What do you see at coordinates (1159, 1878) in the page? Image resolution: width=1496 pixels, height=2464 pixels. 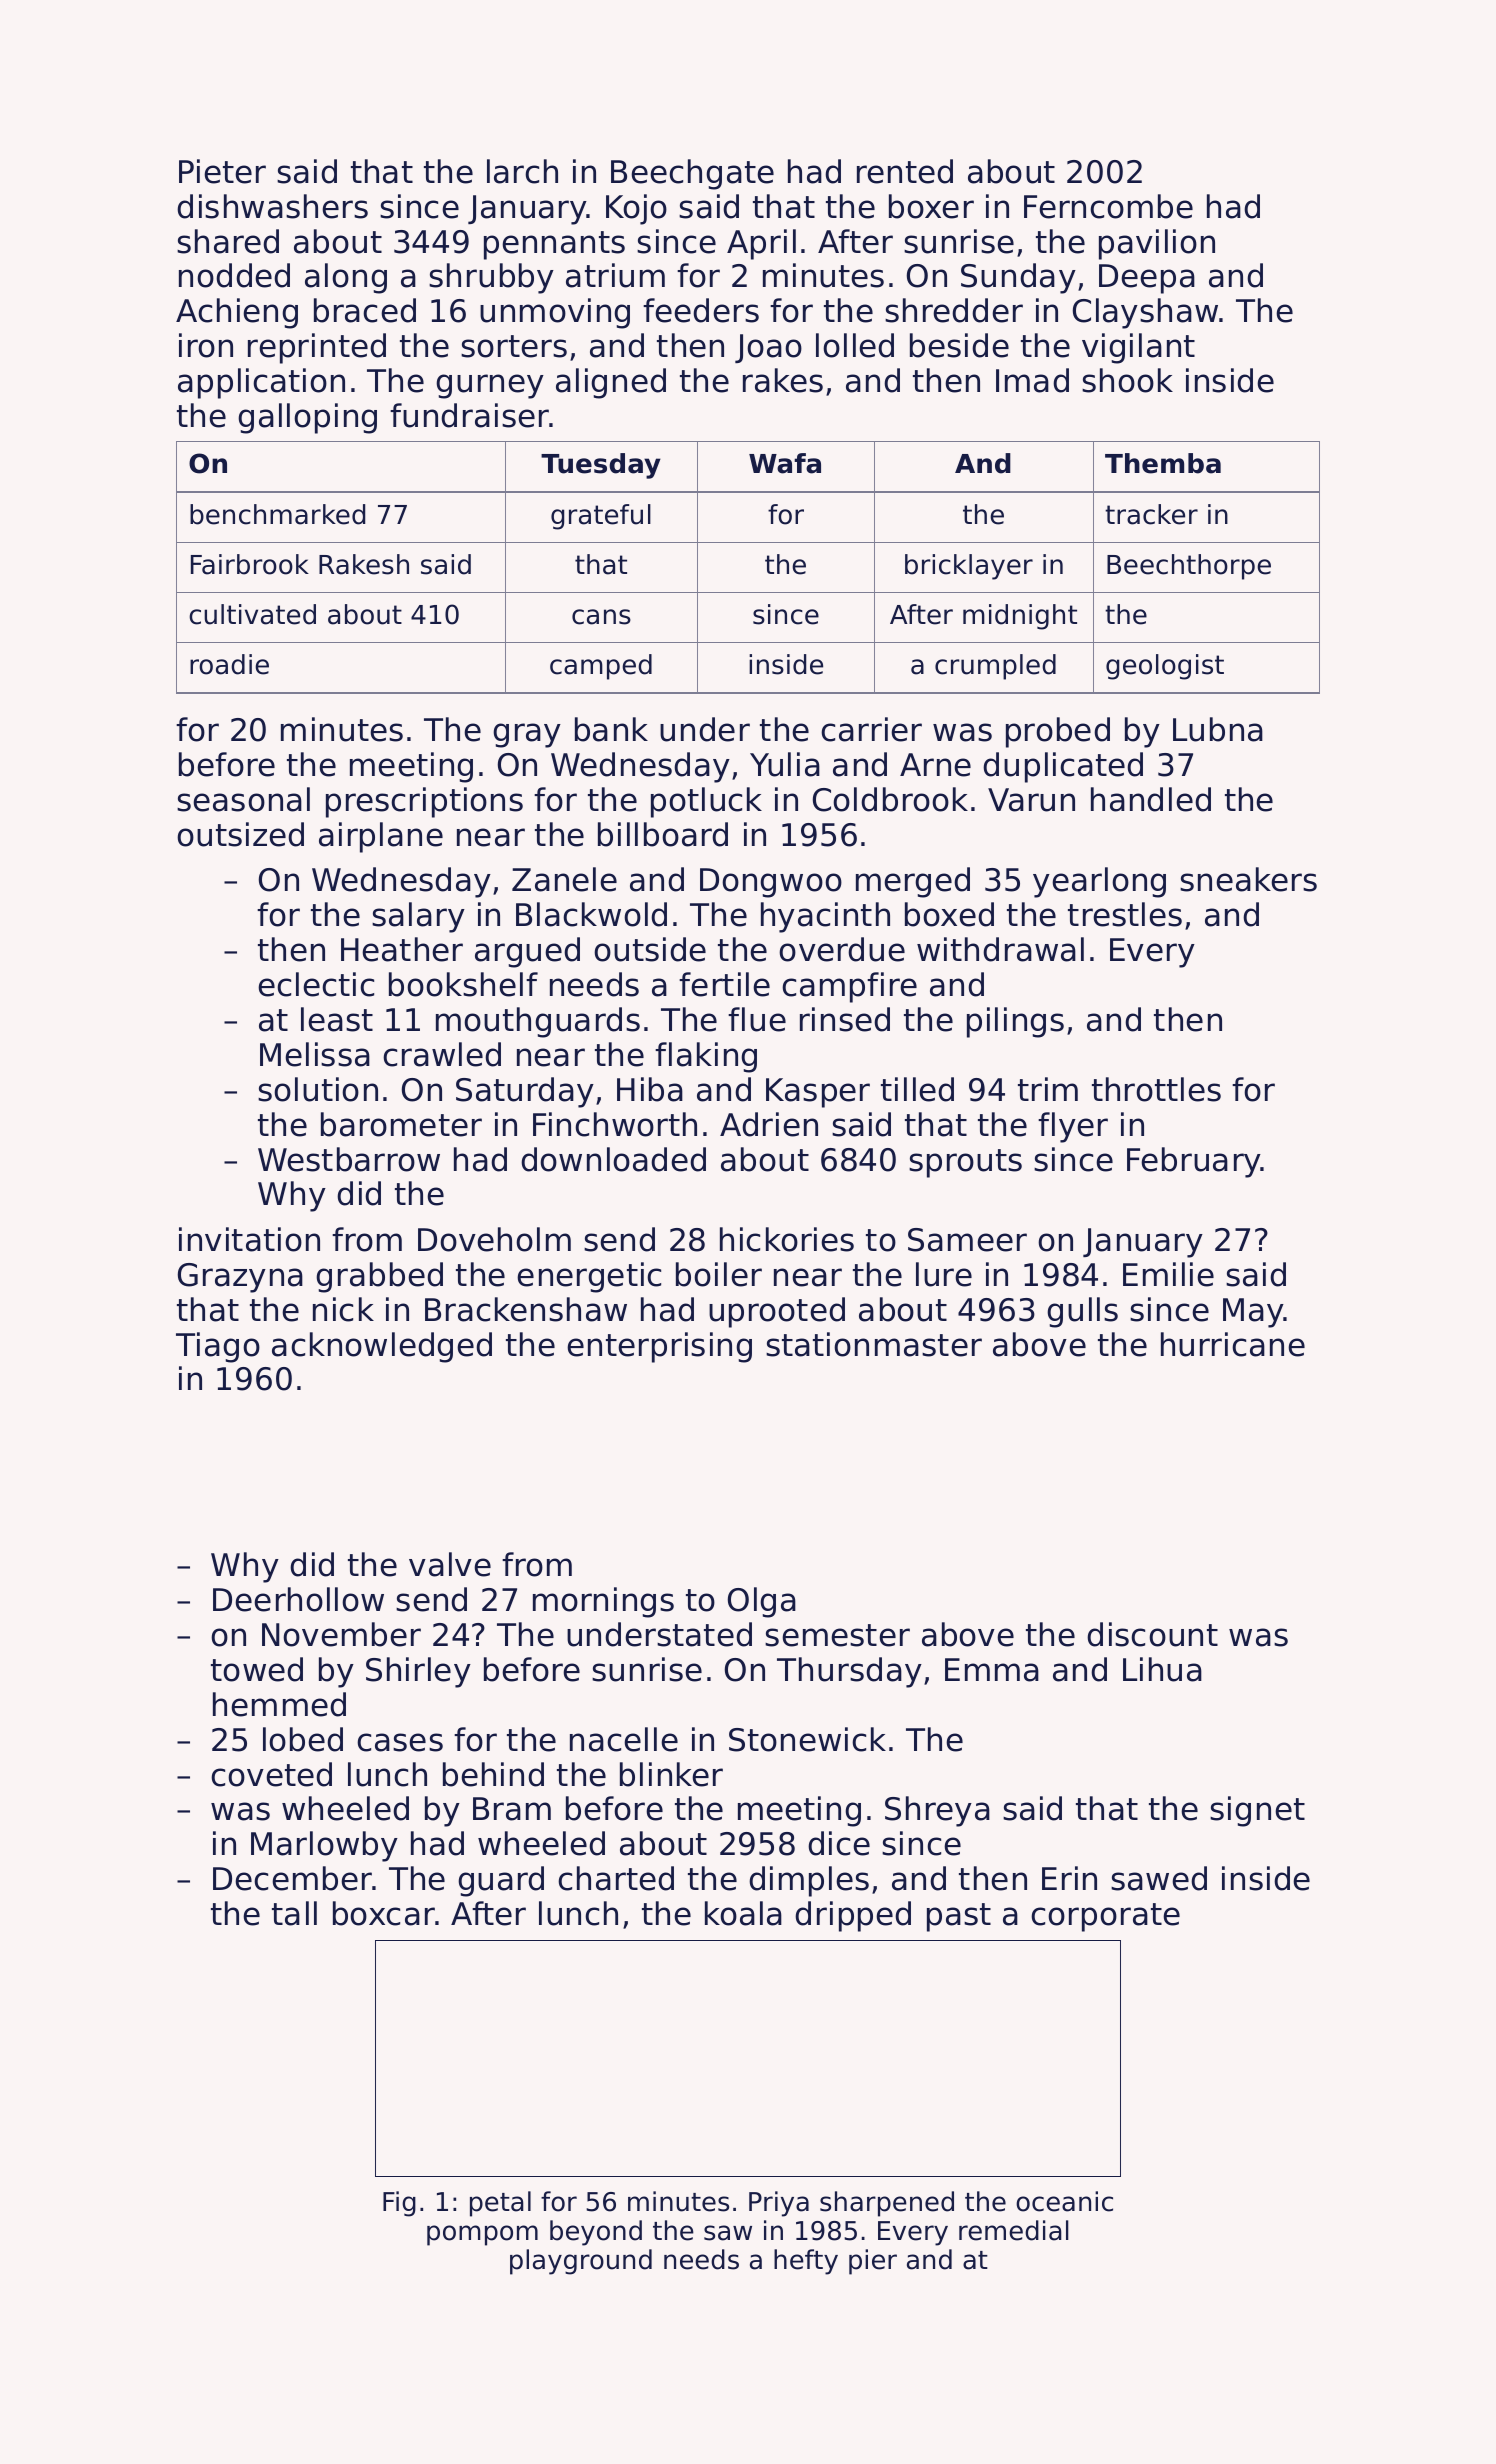 I see `sawed` at bounding box center [1159, 1878].
